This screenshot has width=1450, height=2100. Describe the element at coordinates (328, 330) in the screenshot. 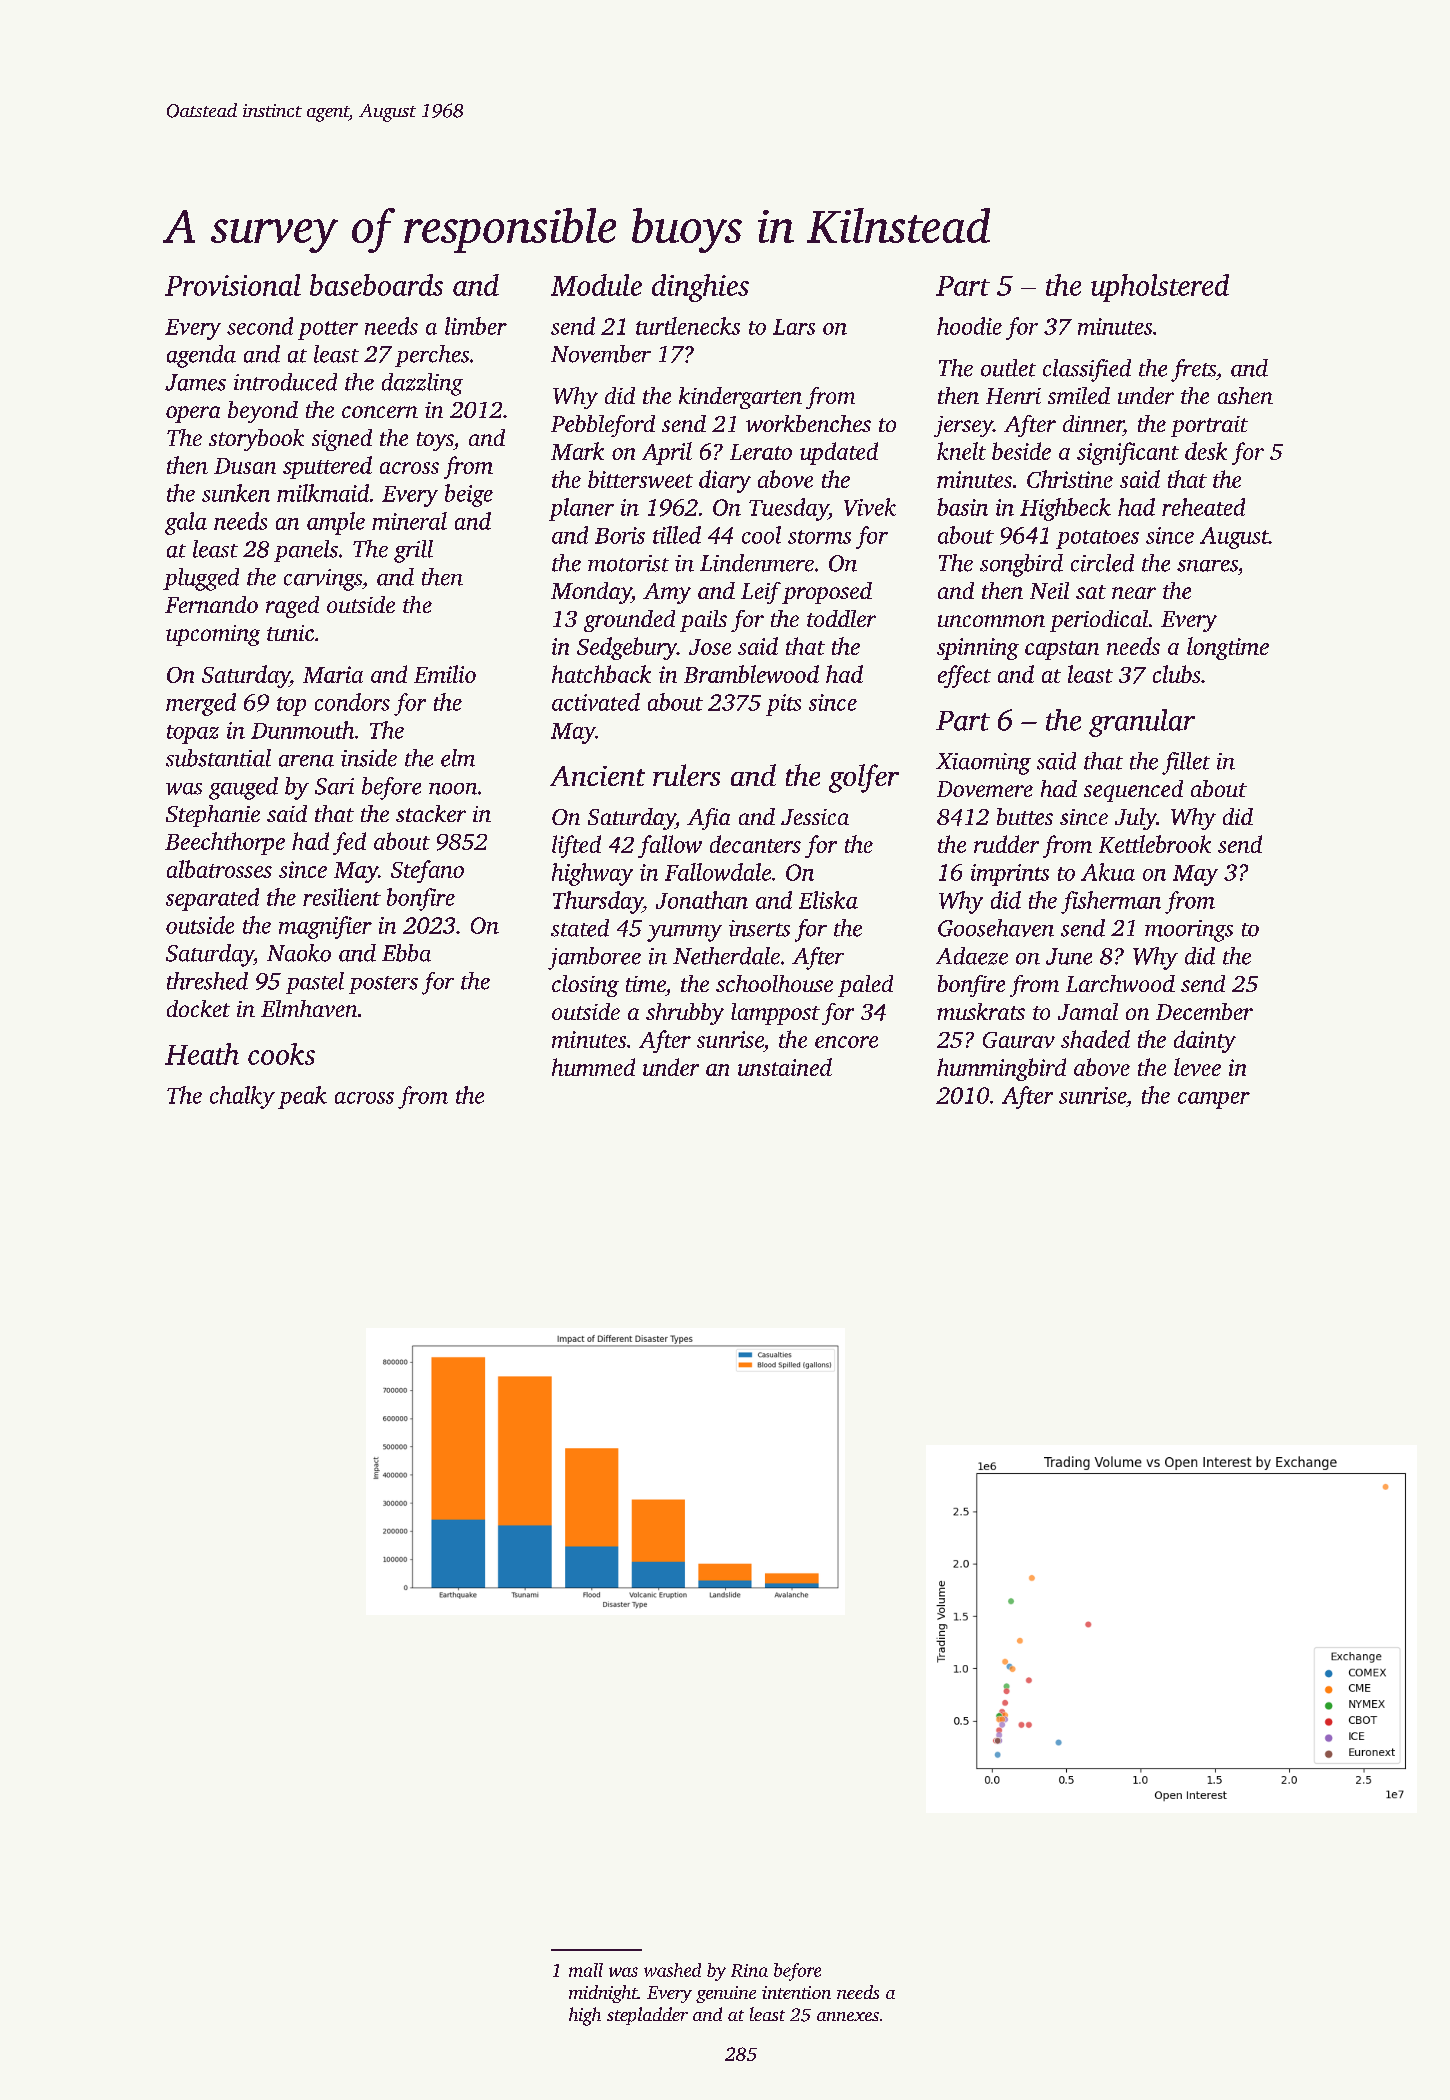

I see `potter` at that location.
